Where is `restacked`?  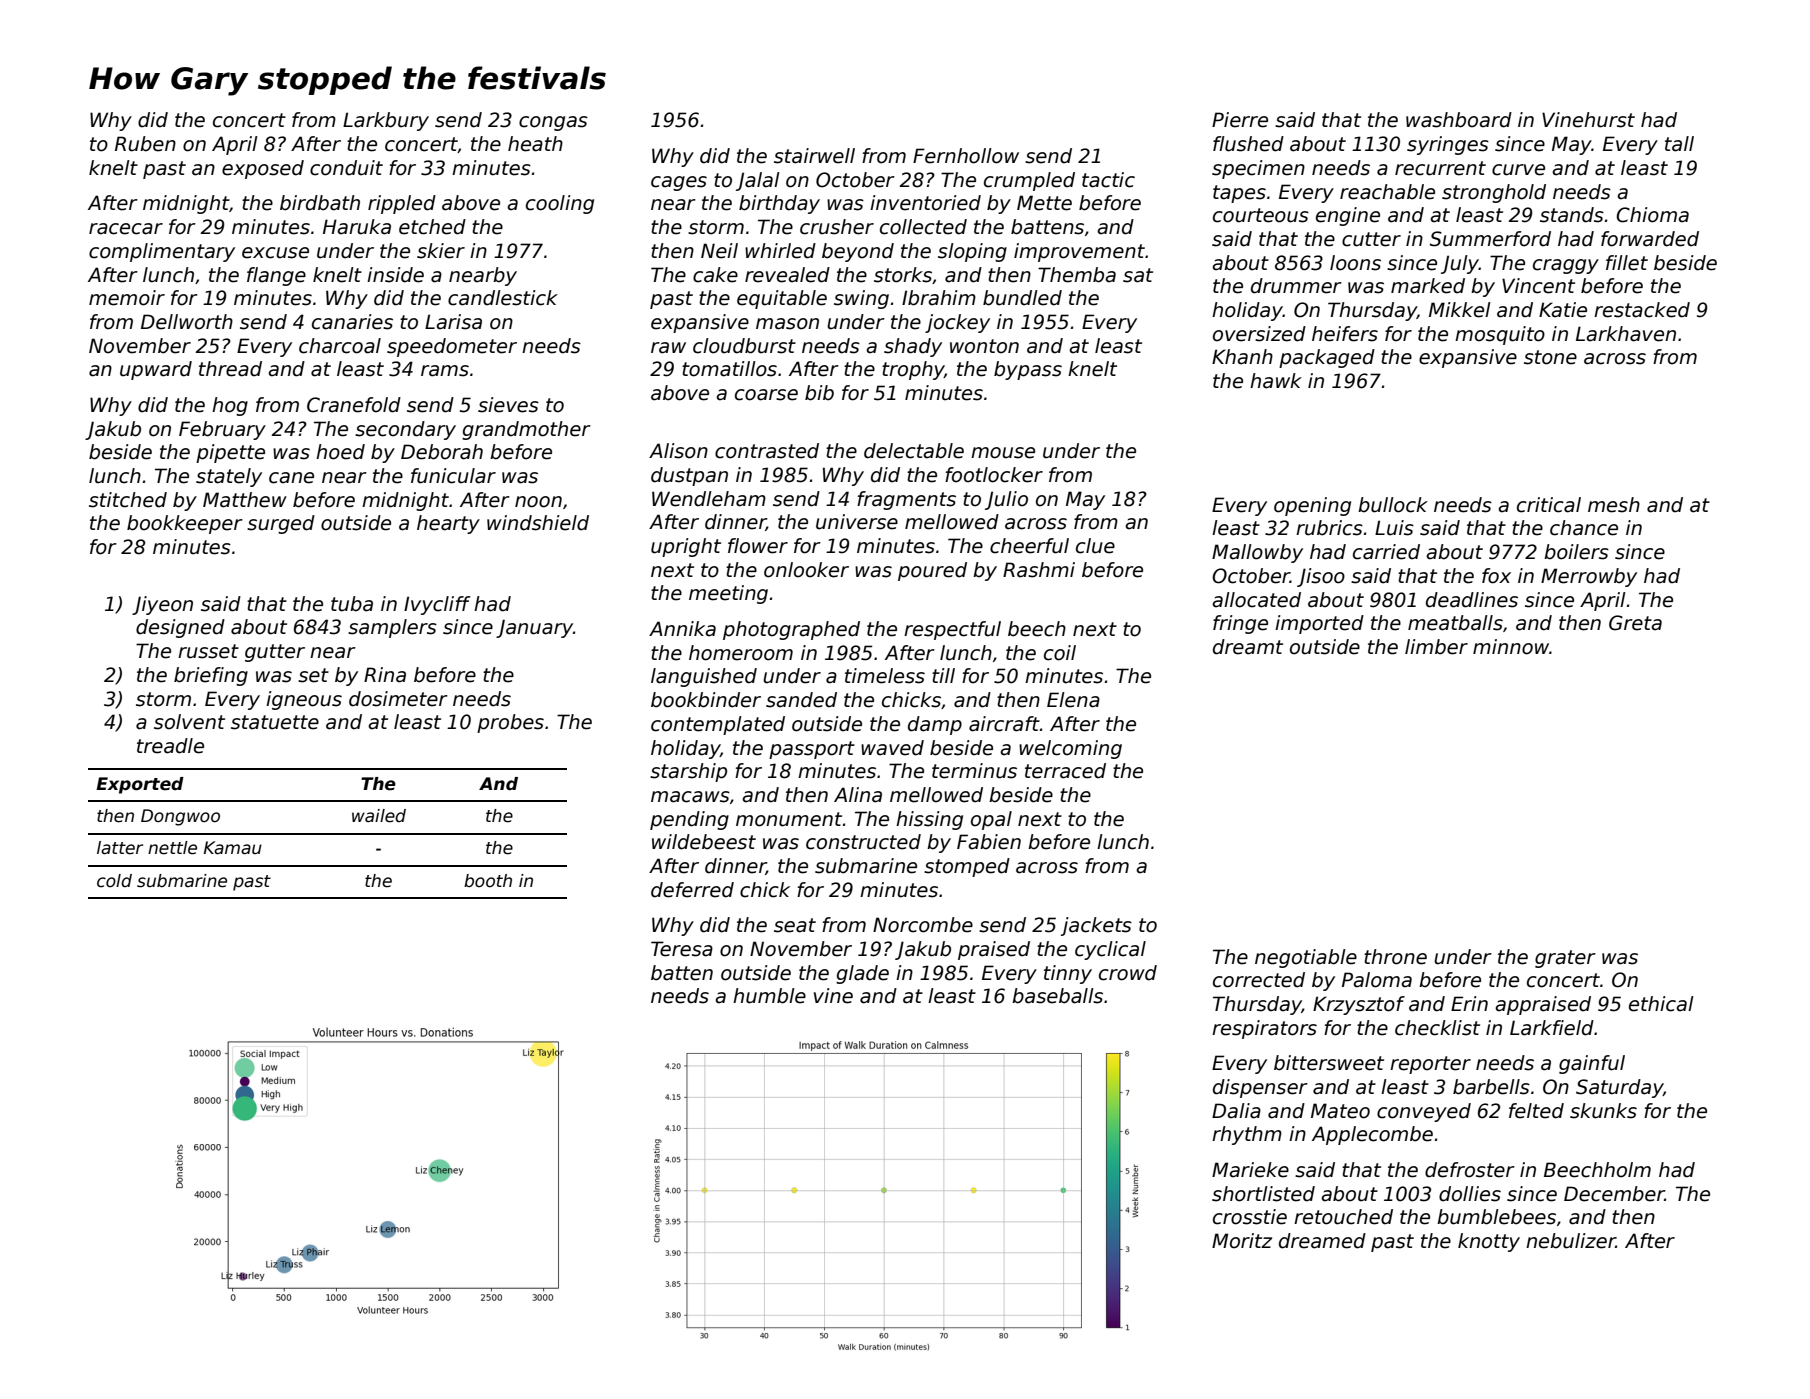
restacked is located at coordinates (1642, 310).
